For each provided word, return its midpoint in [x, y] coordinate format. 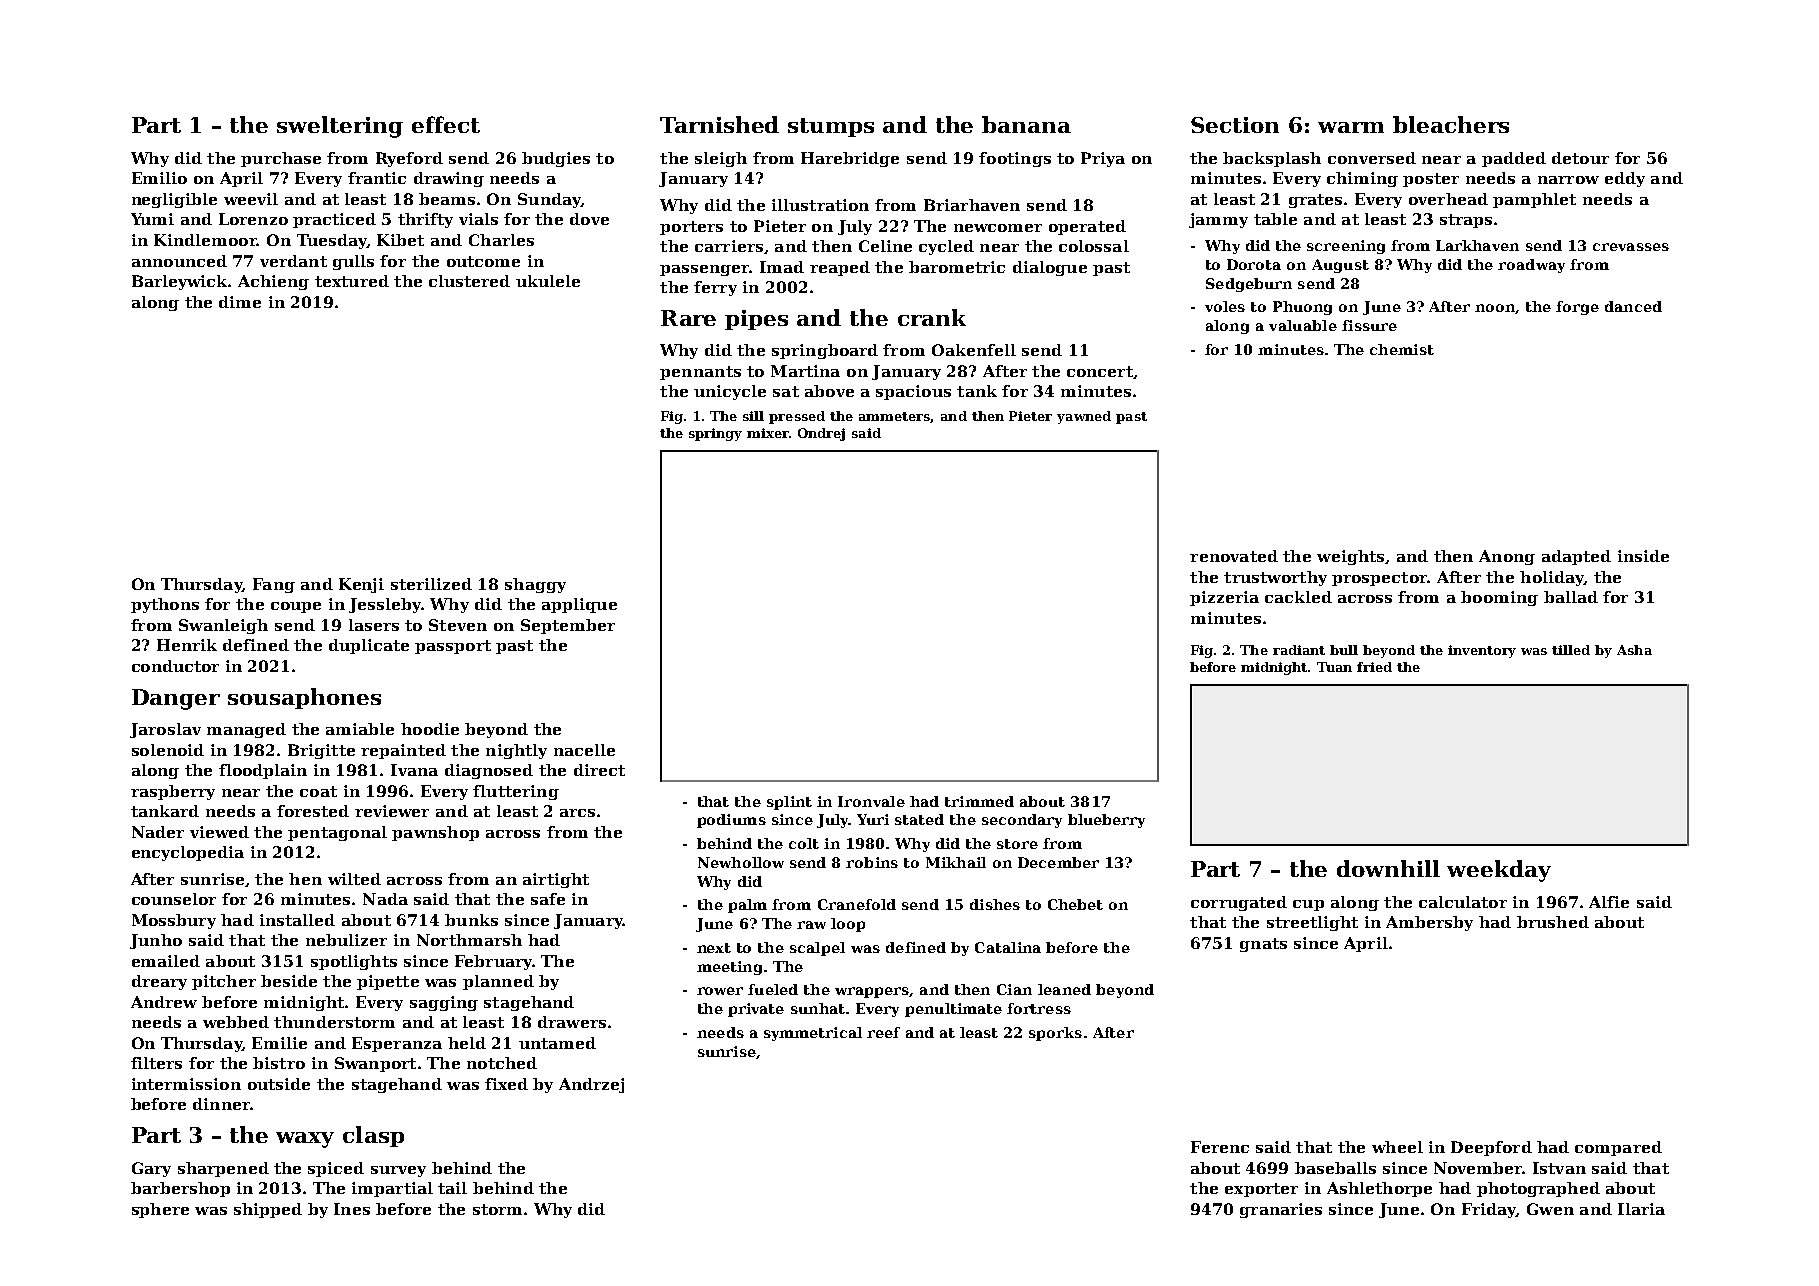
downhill [1388, 868]
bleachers [1451, 124]
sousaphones [304, 698]
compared [1618, 1148]
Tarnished [719, 124]
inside [1643, 556]
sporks [1055, 1034]
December [1058, 862]
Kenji [361, 585]
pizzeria [1224, 598]
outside [279, 1084]
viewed [219, 832]
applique [579, 605]
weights [1350, 557]
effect [446, 124]
